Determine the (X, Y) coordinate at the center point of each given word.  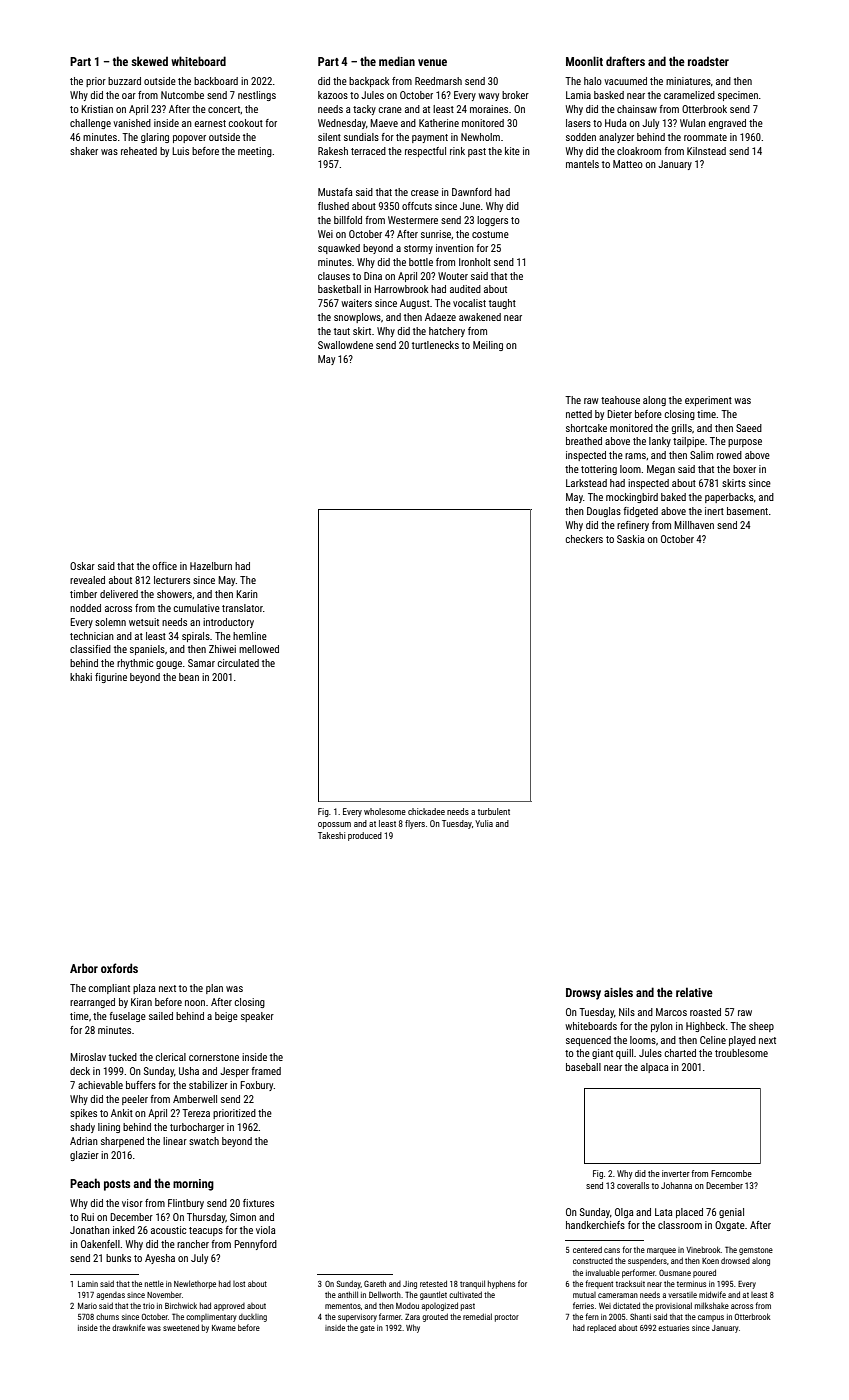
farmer (390, 1316)
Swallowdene (345, 345)
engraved (727, 124)
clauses (334, 276)
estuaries (673, 1328)
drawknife (128, 1327)
